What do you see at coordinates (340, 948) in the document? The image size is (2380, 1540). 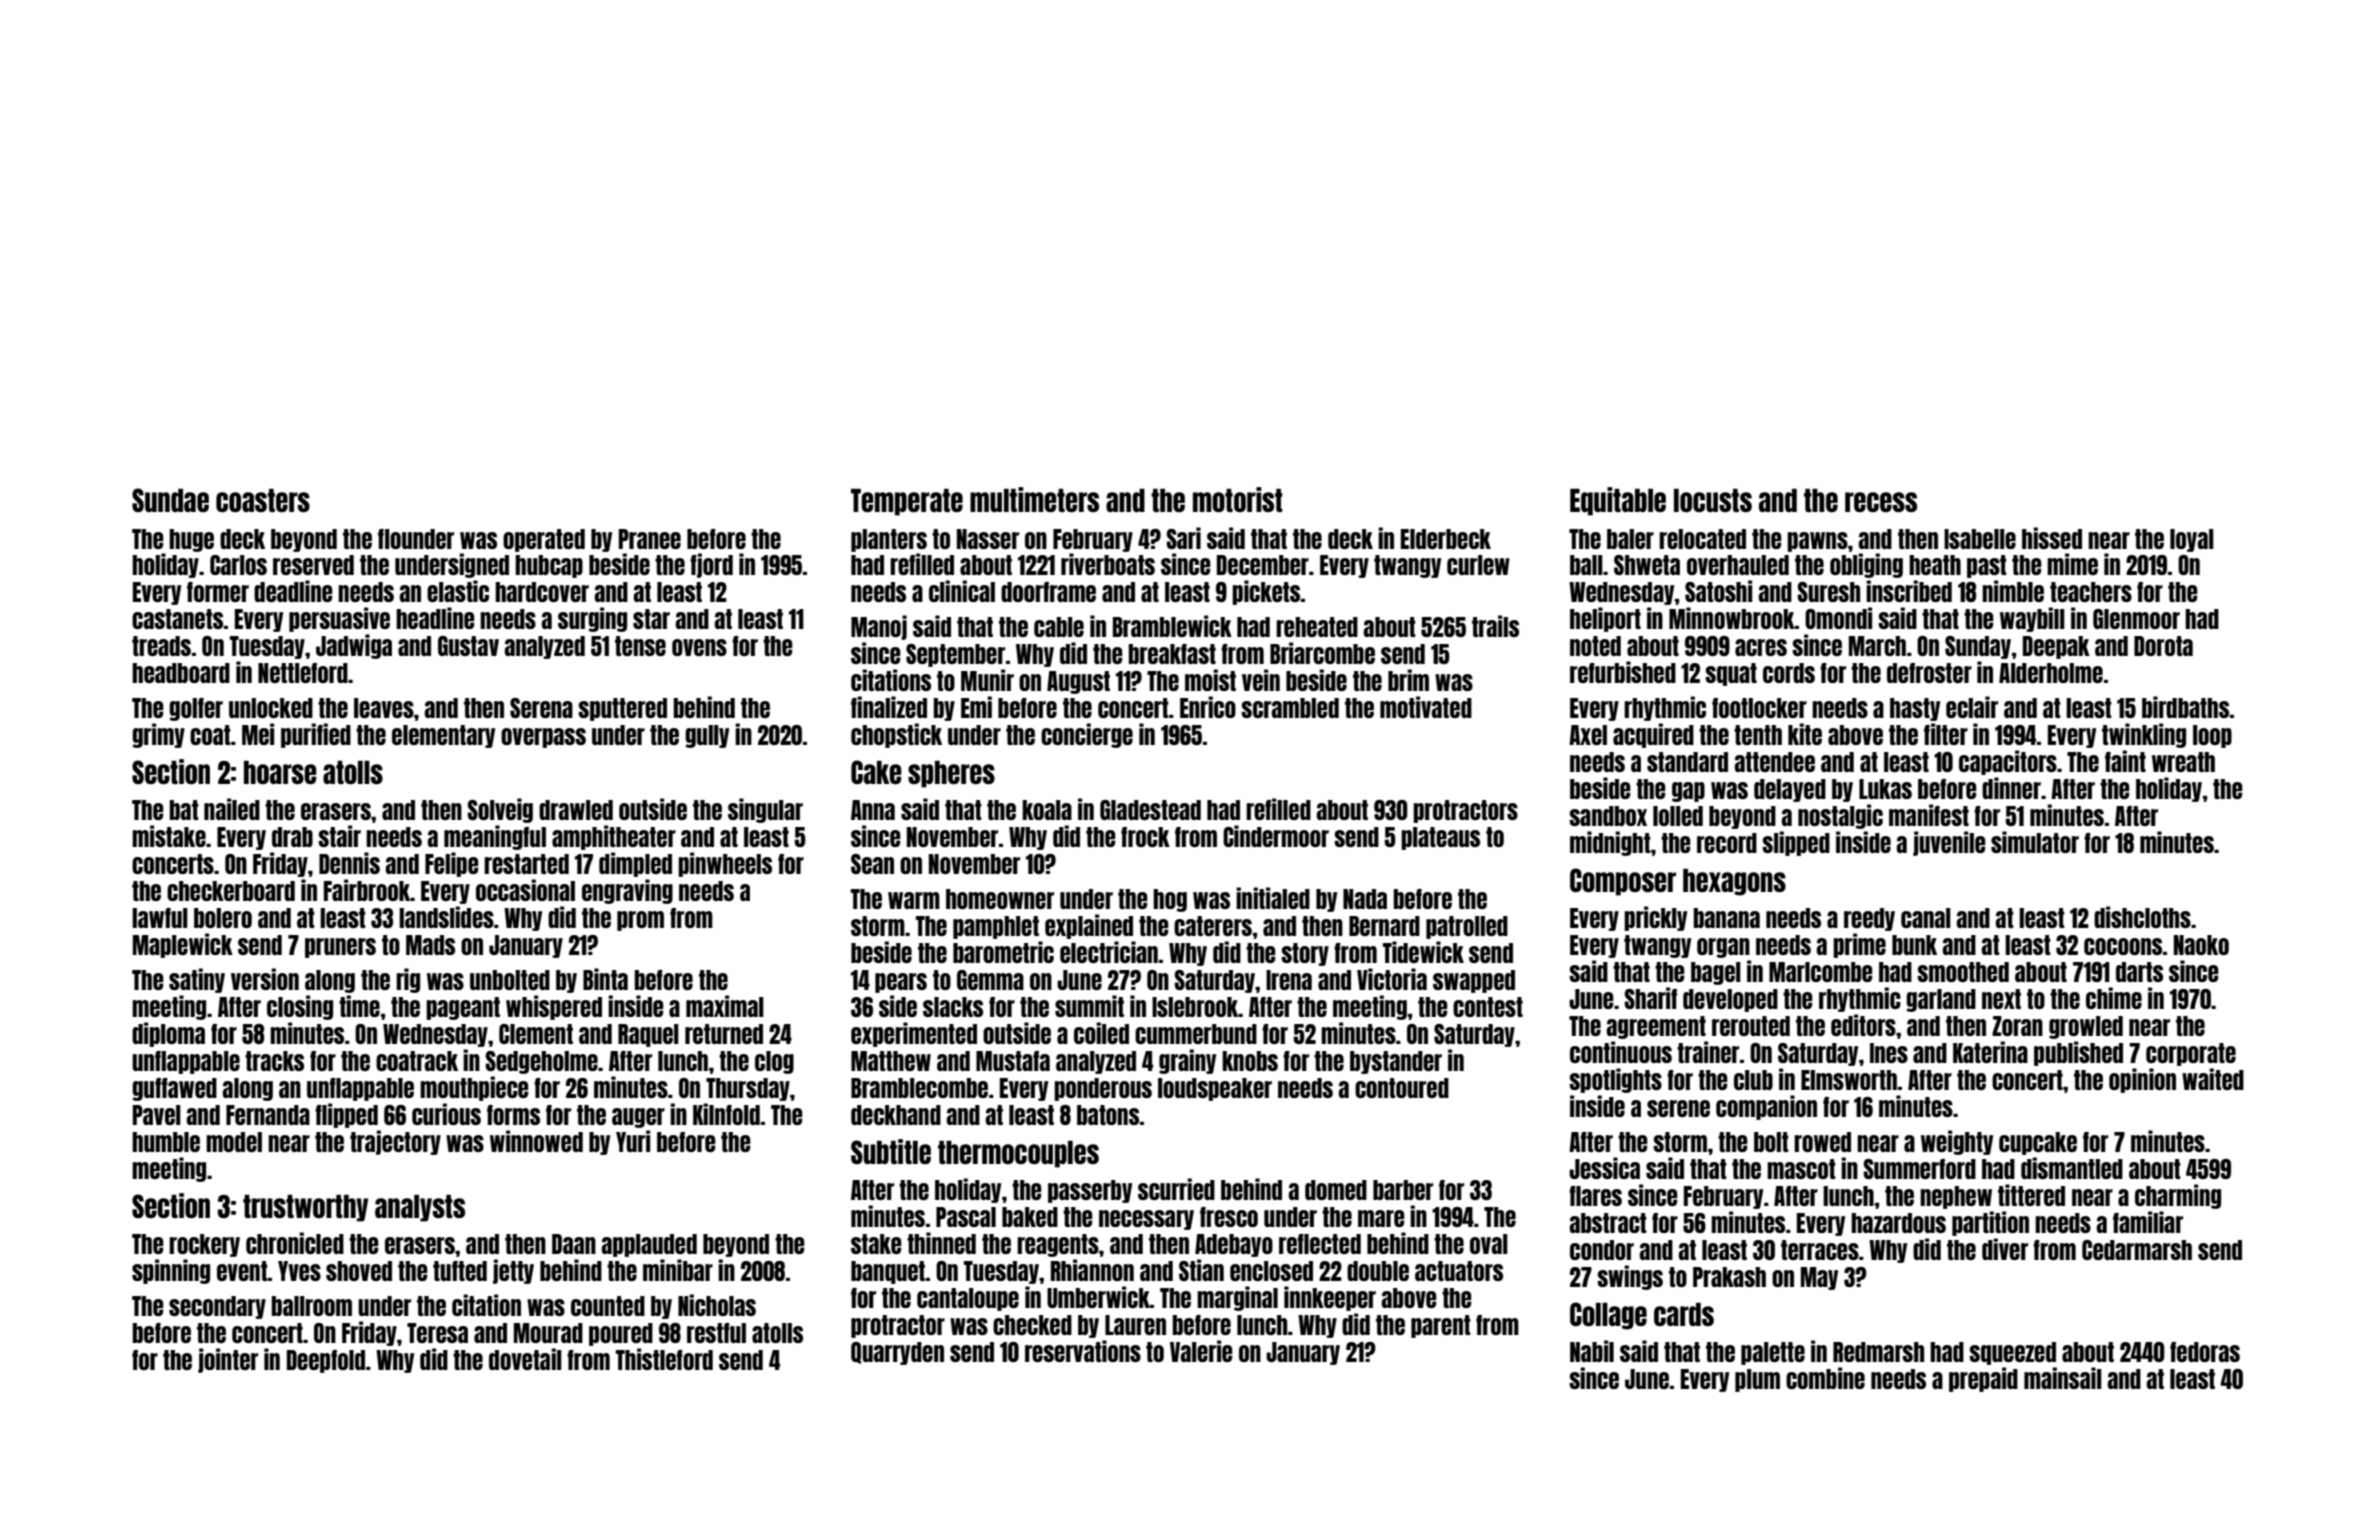 I see `pruners` at bounding box center [340, 948].
